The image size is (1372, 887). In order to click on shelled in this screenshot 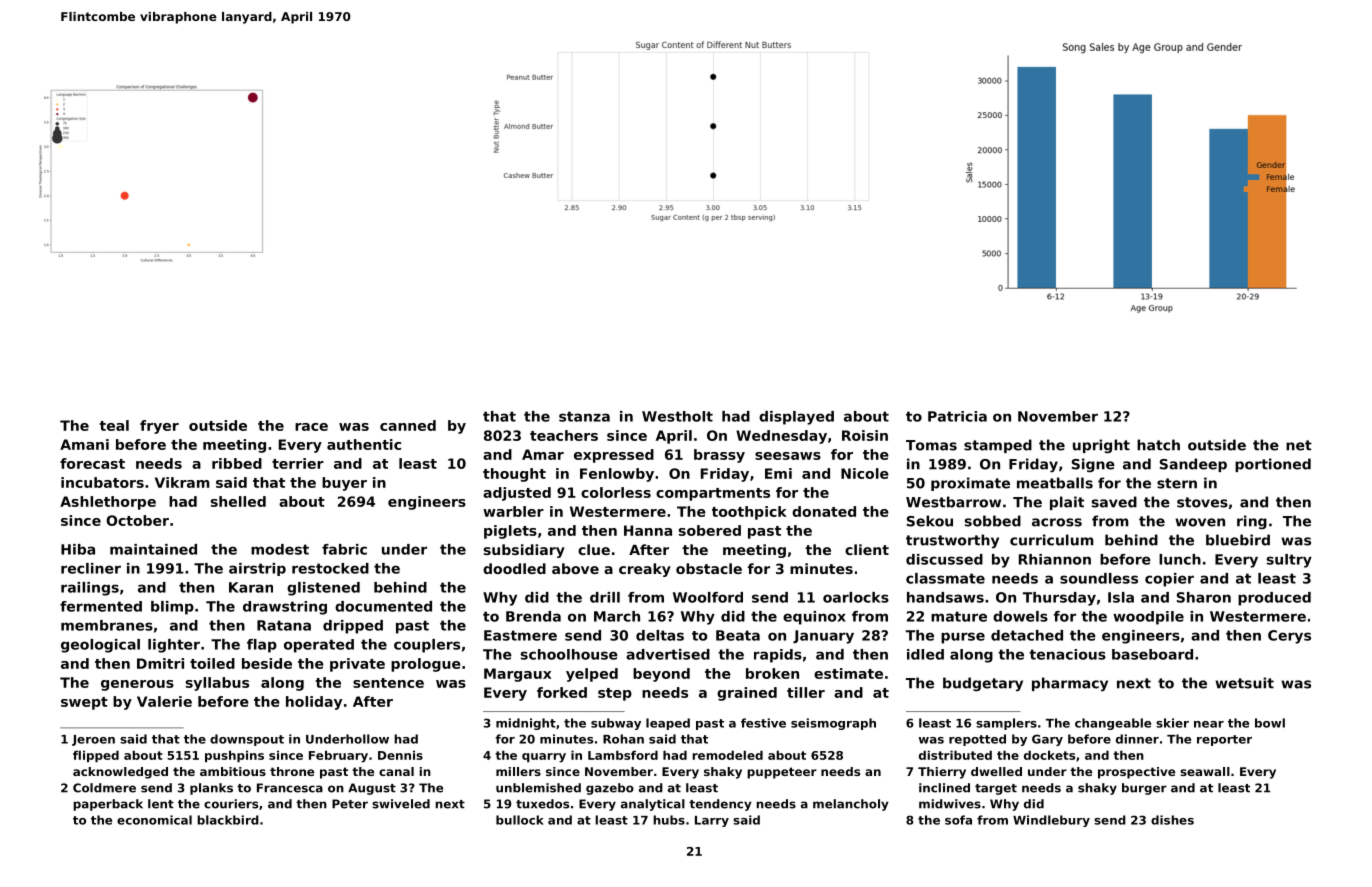, I will do `click(238, 501)`.
